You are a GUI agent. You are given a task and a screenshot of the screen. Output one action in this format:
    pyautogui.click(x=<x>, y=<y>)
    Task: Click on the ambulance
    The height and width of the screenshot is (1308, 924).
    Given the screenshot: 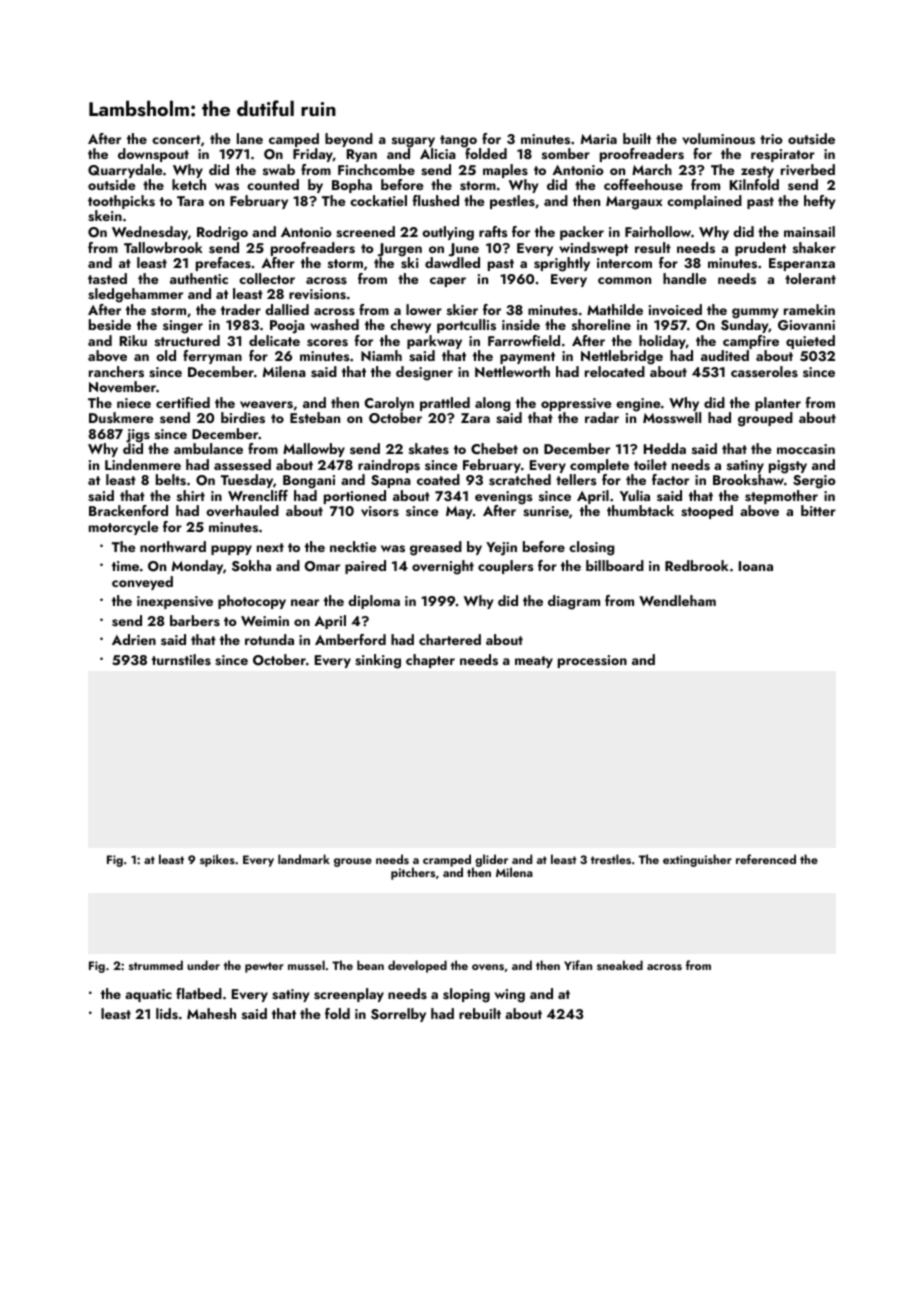 What is the action you would take?
    pyautogui.click(x=208, y=448)
